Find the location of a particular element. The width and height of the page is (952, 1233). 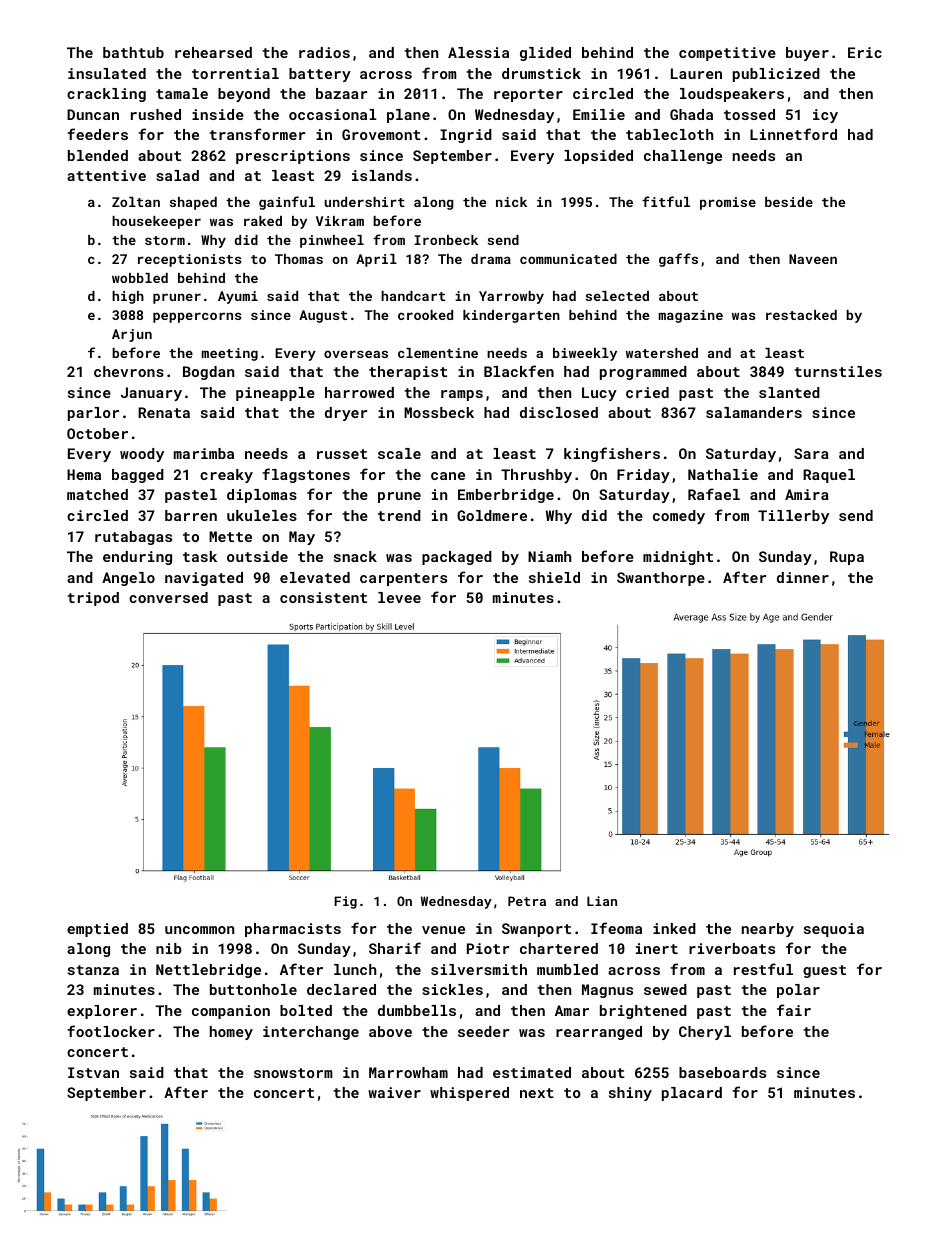

explorer is located at coordinates (102, 1012).
